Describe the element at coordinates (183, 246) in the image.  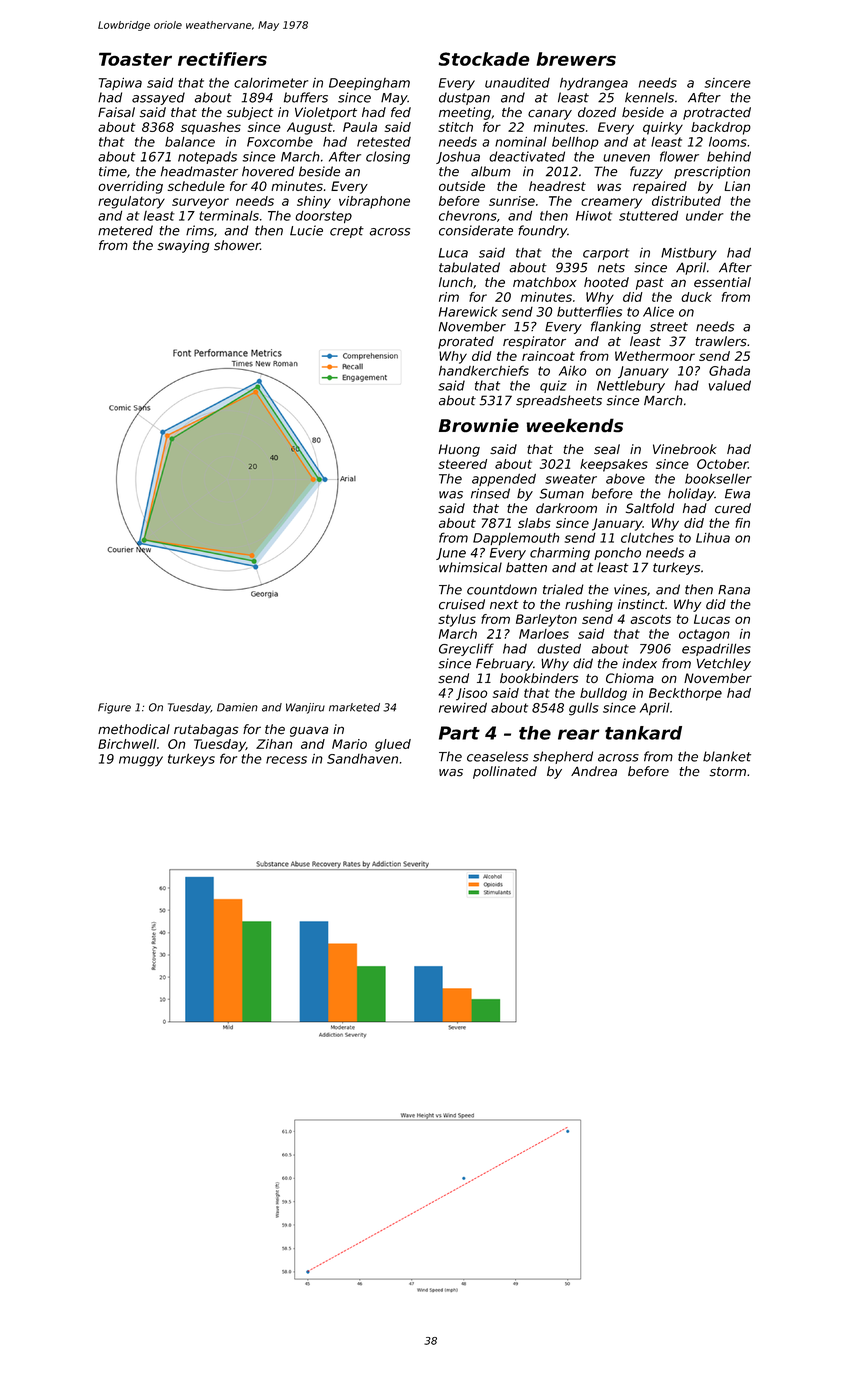
I see `swaying` at that location.
